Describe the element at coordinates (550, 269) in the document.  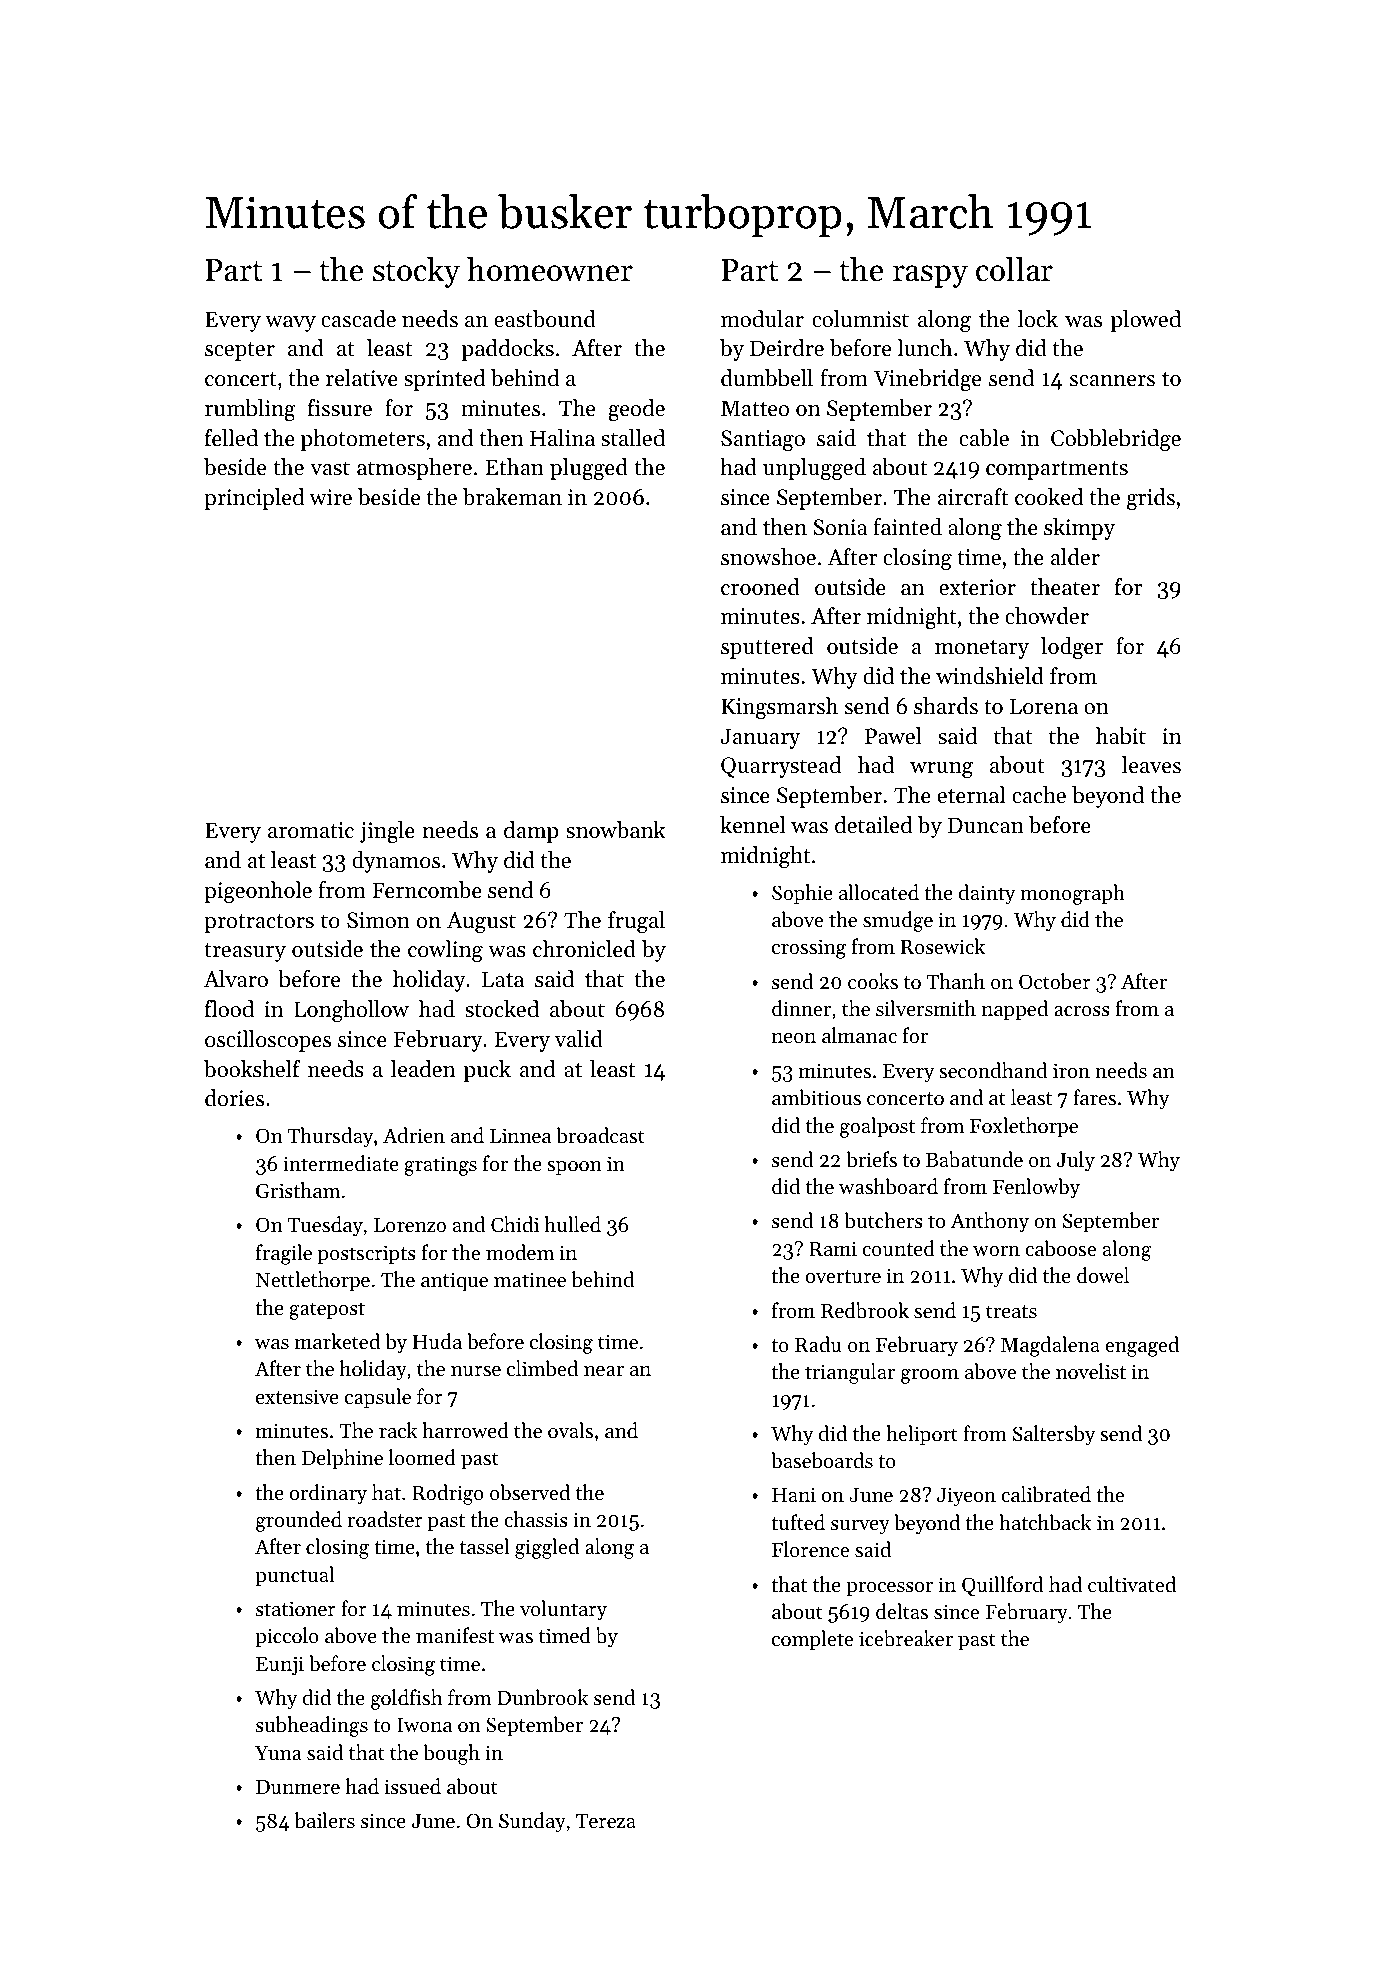
I see `homeowner` at that location.
